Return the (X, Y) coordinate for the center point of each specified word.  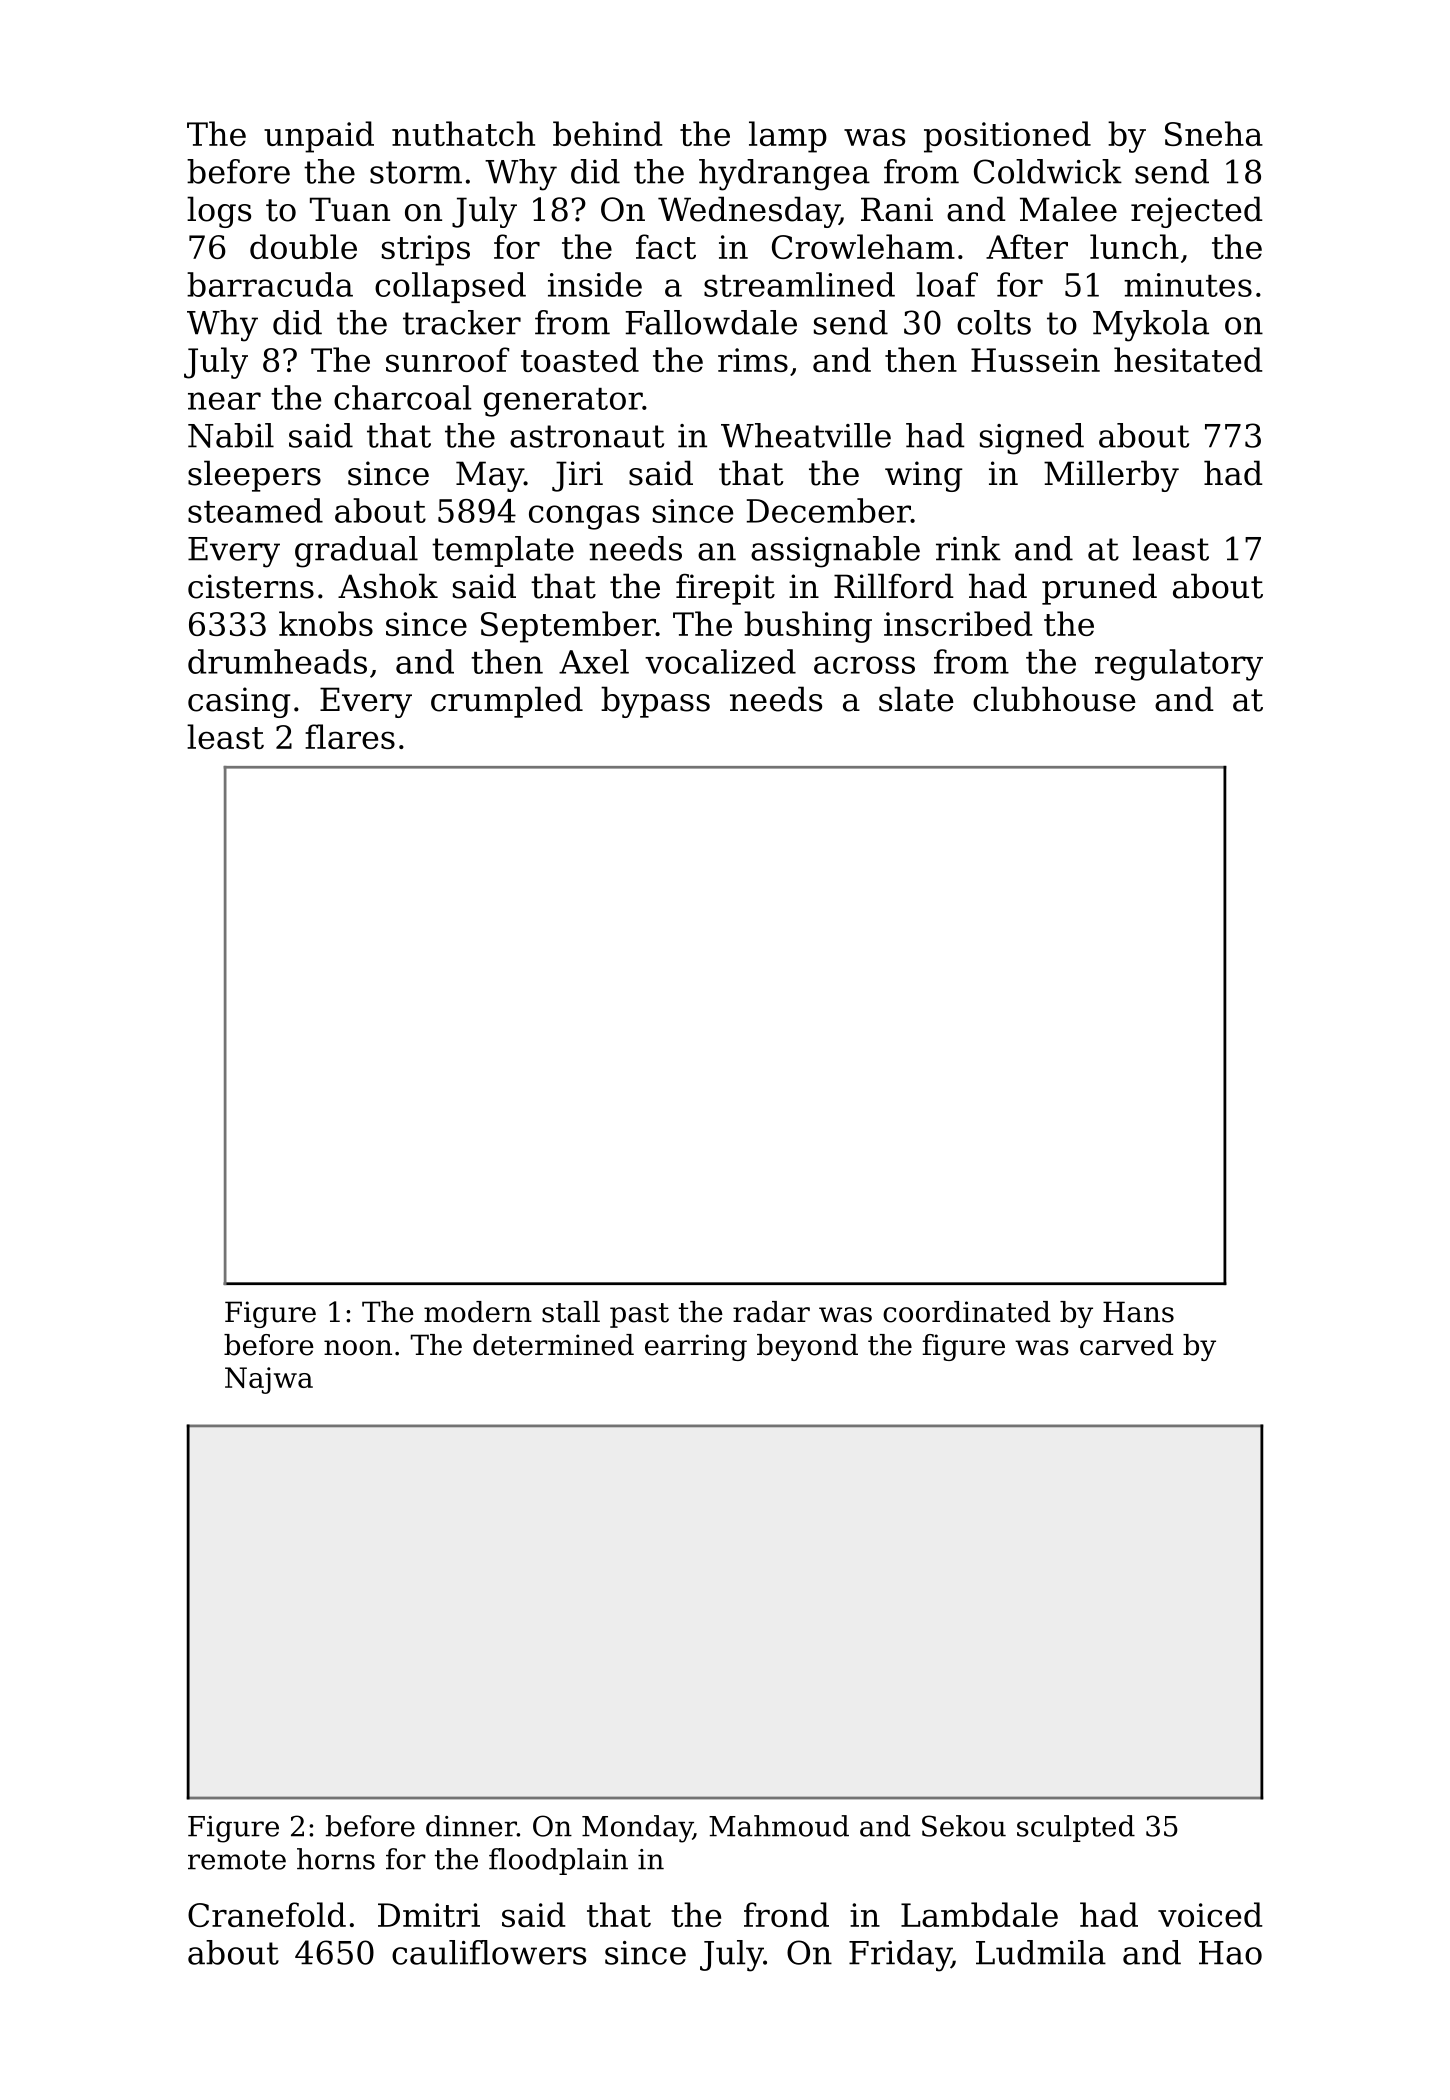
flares (350, 736)
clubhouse (1054, 699)
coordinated (966, 1312)
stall (571, 1312)
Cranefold (267, 1914)
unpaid (319, 137)
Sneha (1214, 133)
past (639, 1315)
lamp (788, 137)
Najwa (269, 1380)
